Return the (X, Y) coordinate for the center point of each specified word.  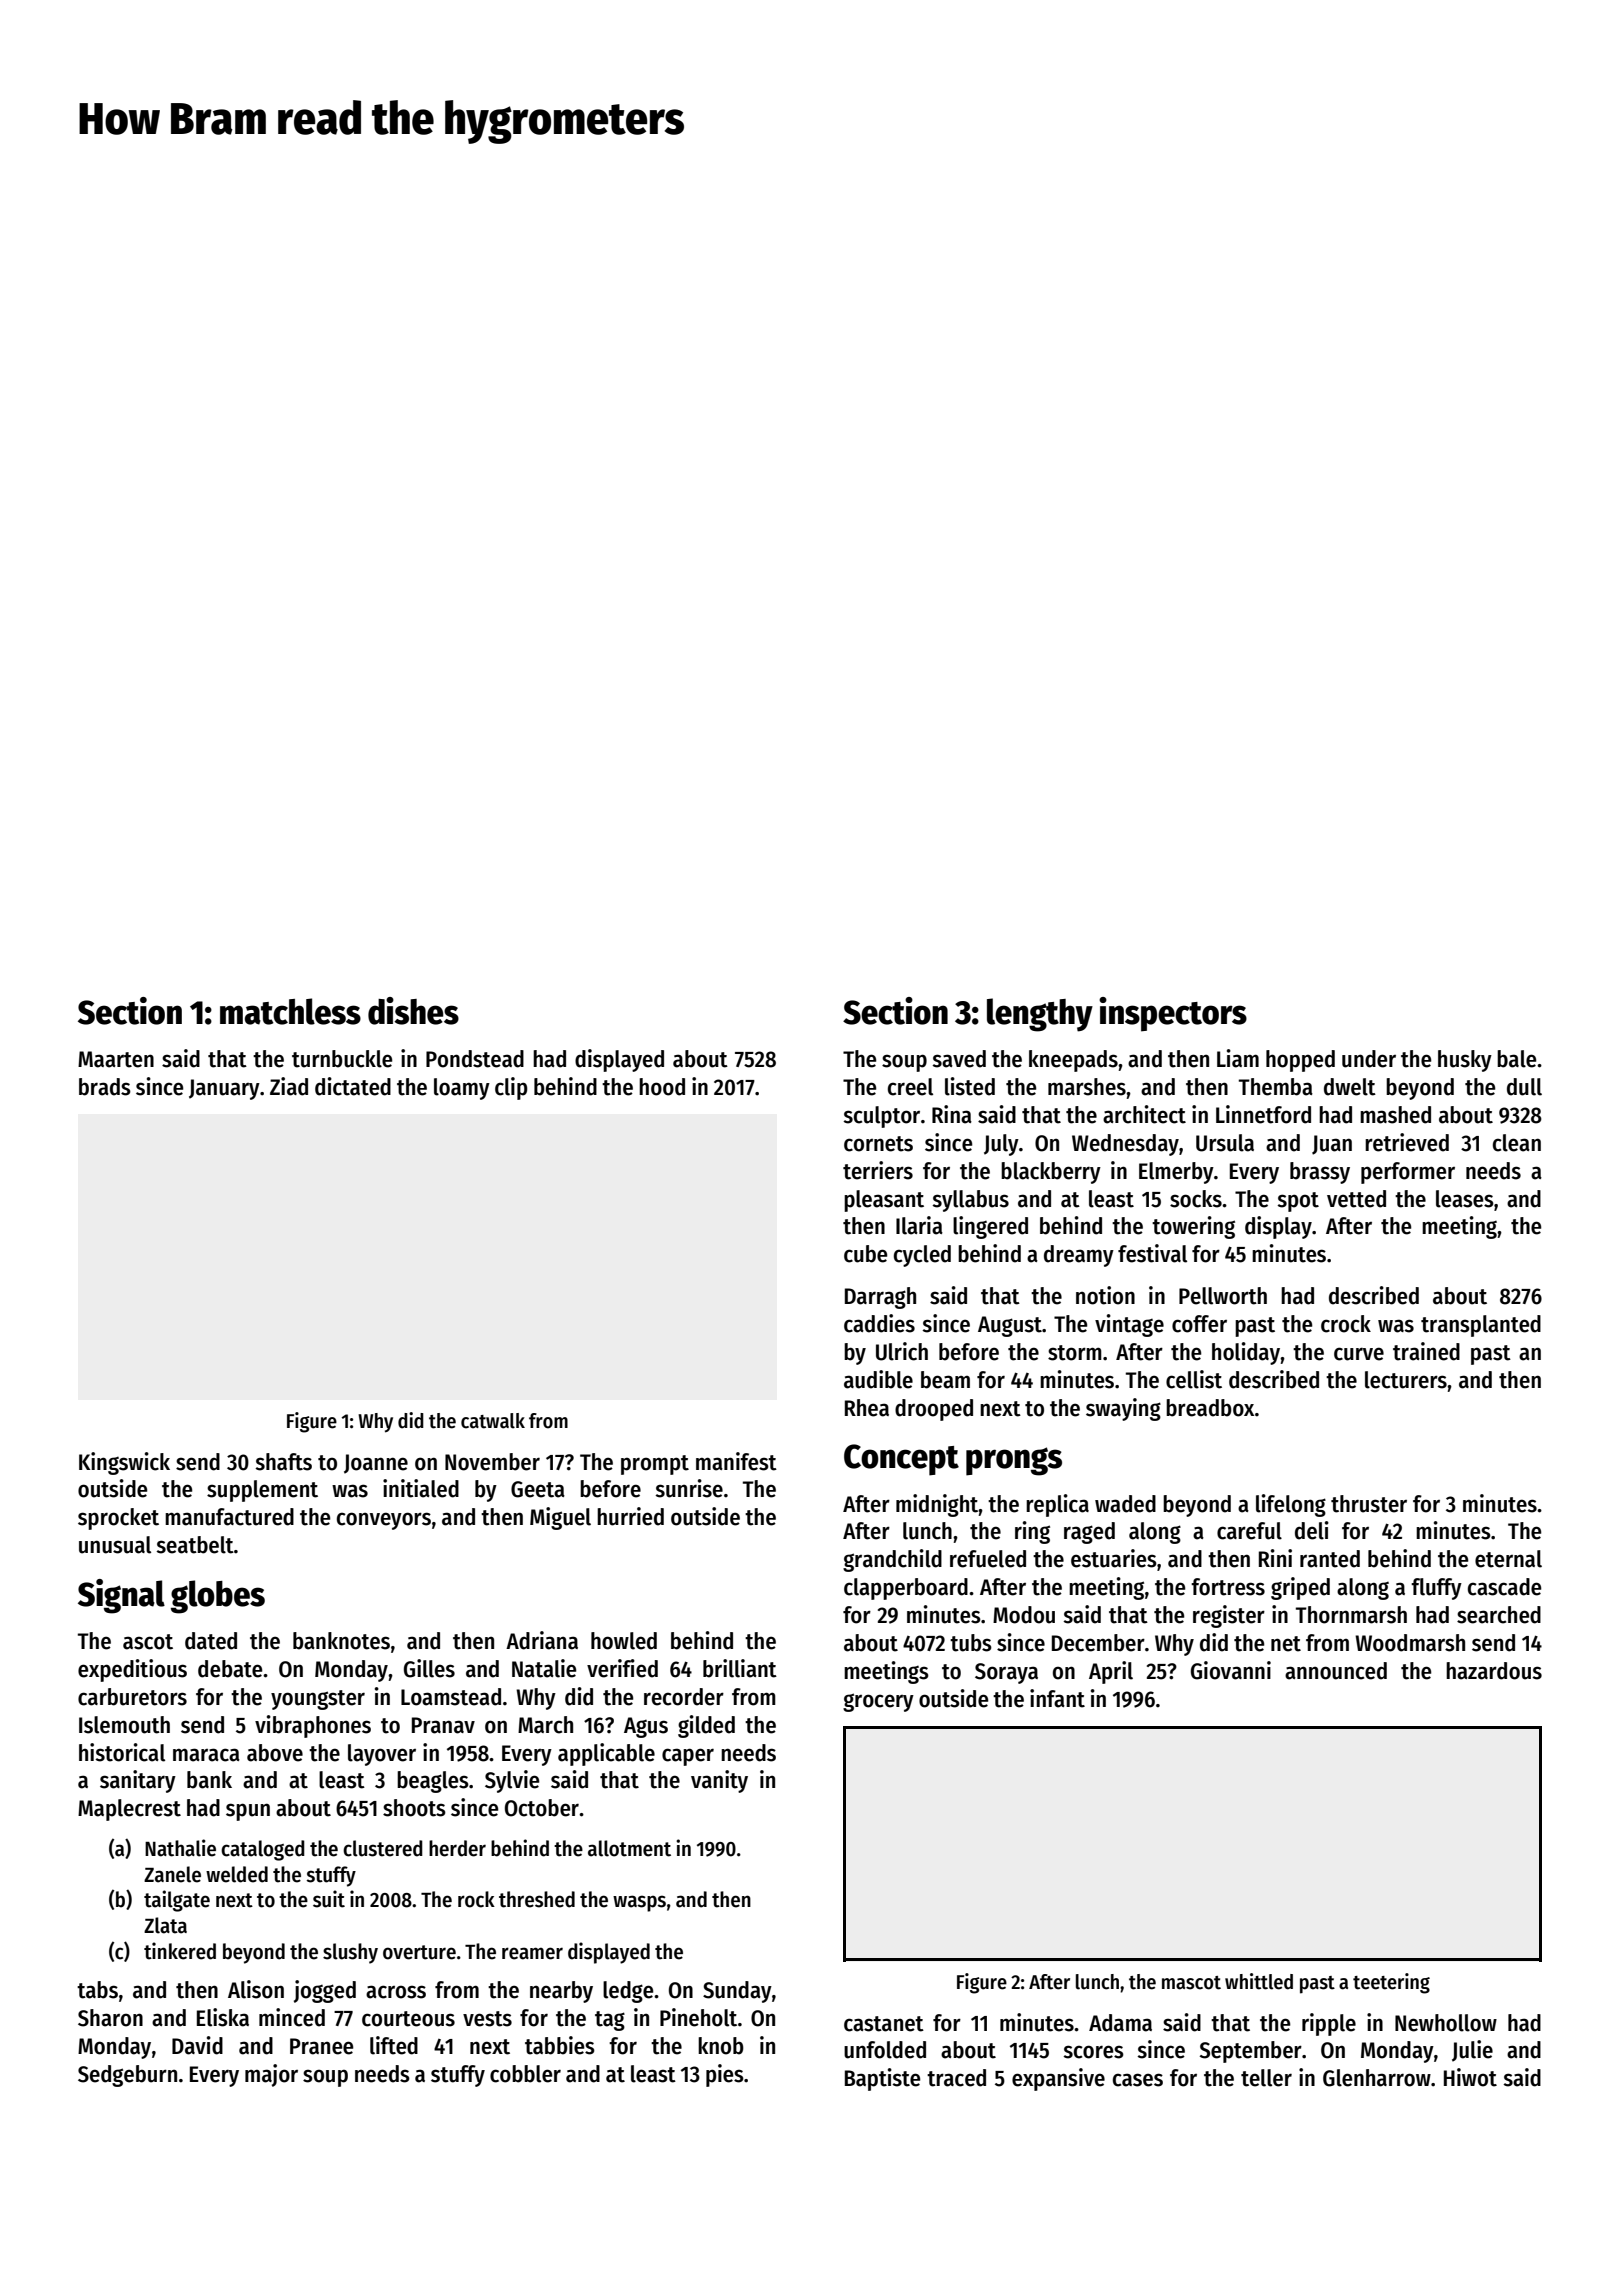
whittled (1259, 1981)
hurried (630, 1516)
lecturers (1406, 1380)
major (271, 2075)
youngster (318, 1700)
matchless (290, 1011)
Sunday (737, 1992)
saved (959, 1059)
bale (1517, 1059)
